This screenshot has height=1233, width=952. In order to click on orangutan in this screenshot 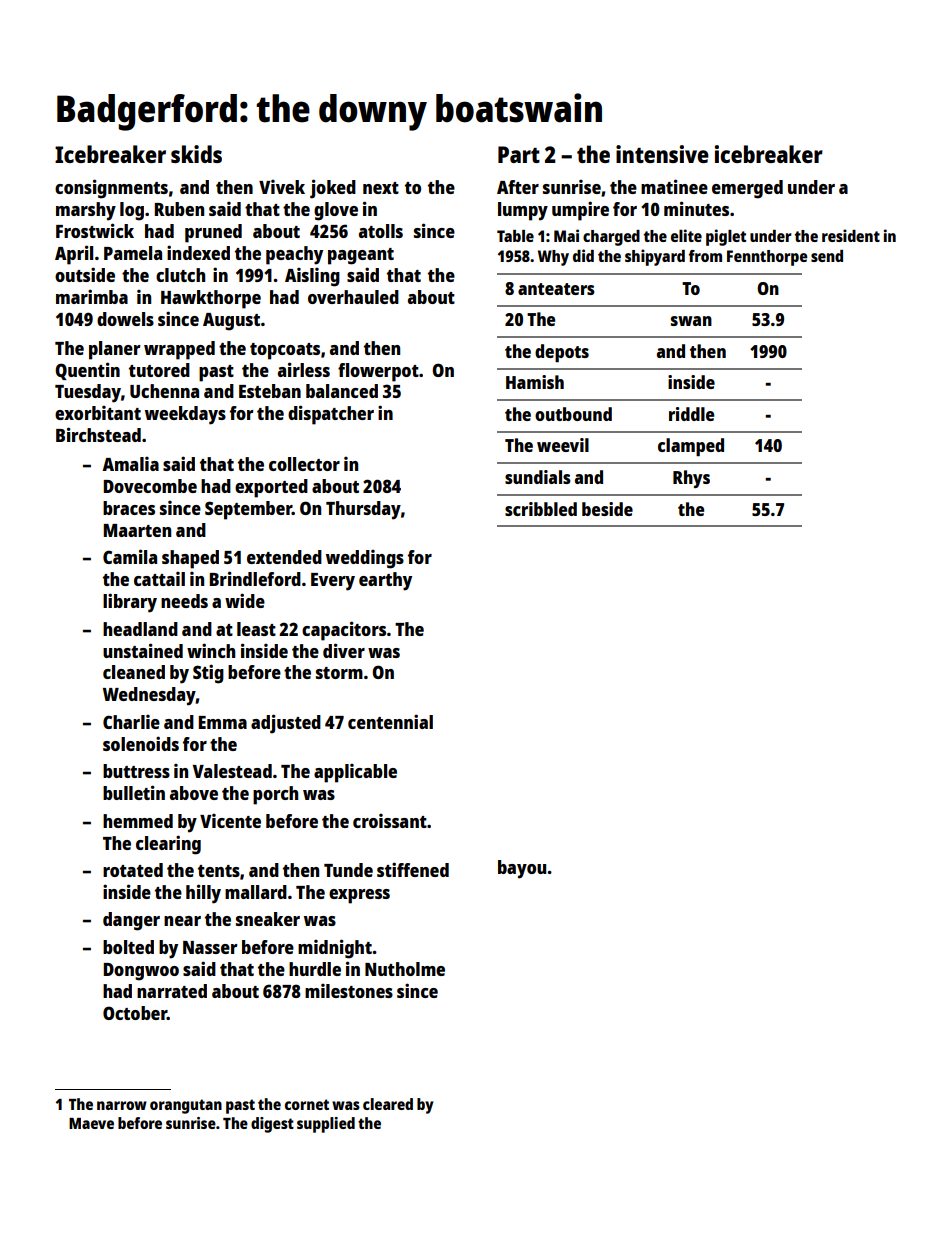, I will do `click(186, 1106)`.
